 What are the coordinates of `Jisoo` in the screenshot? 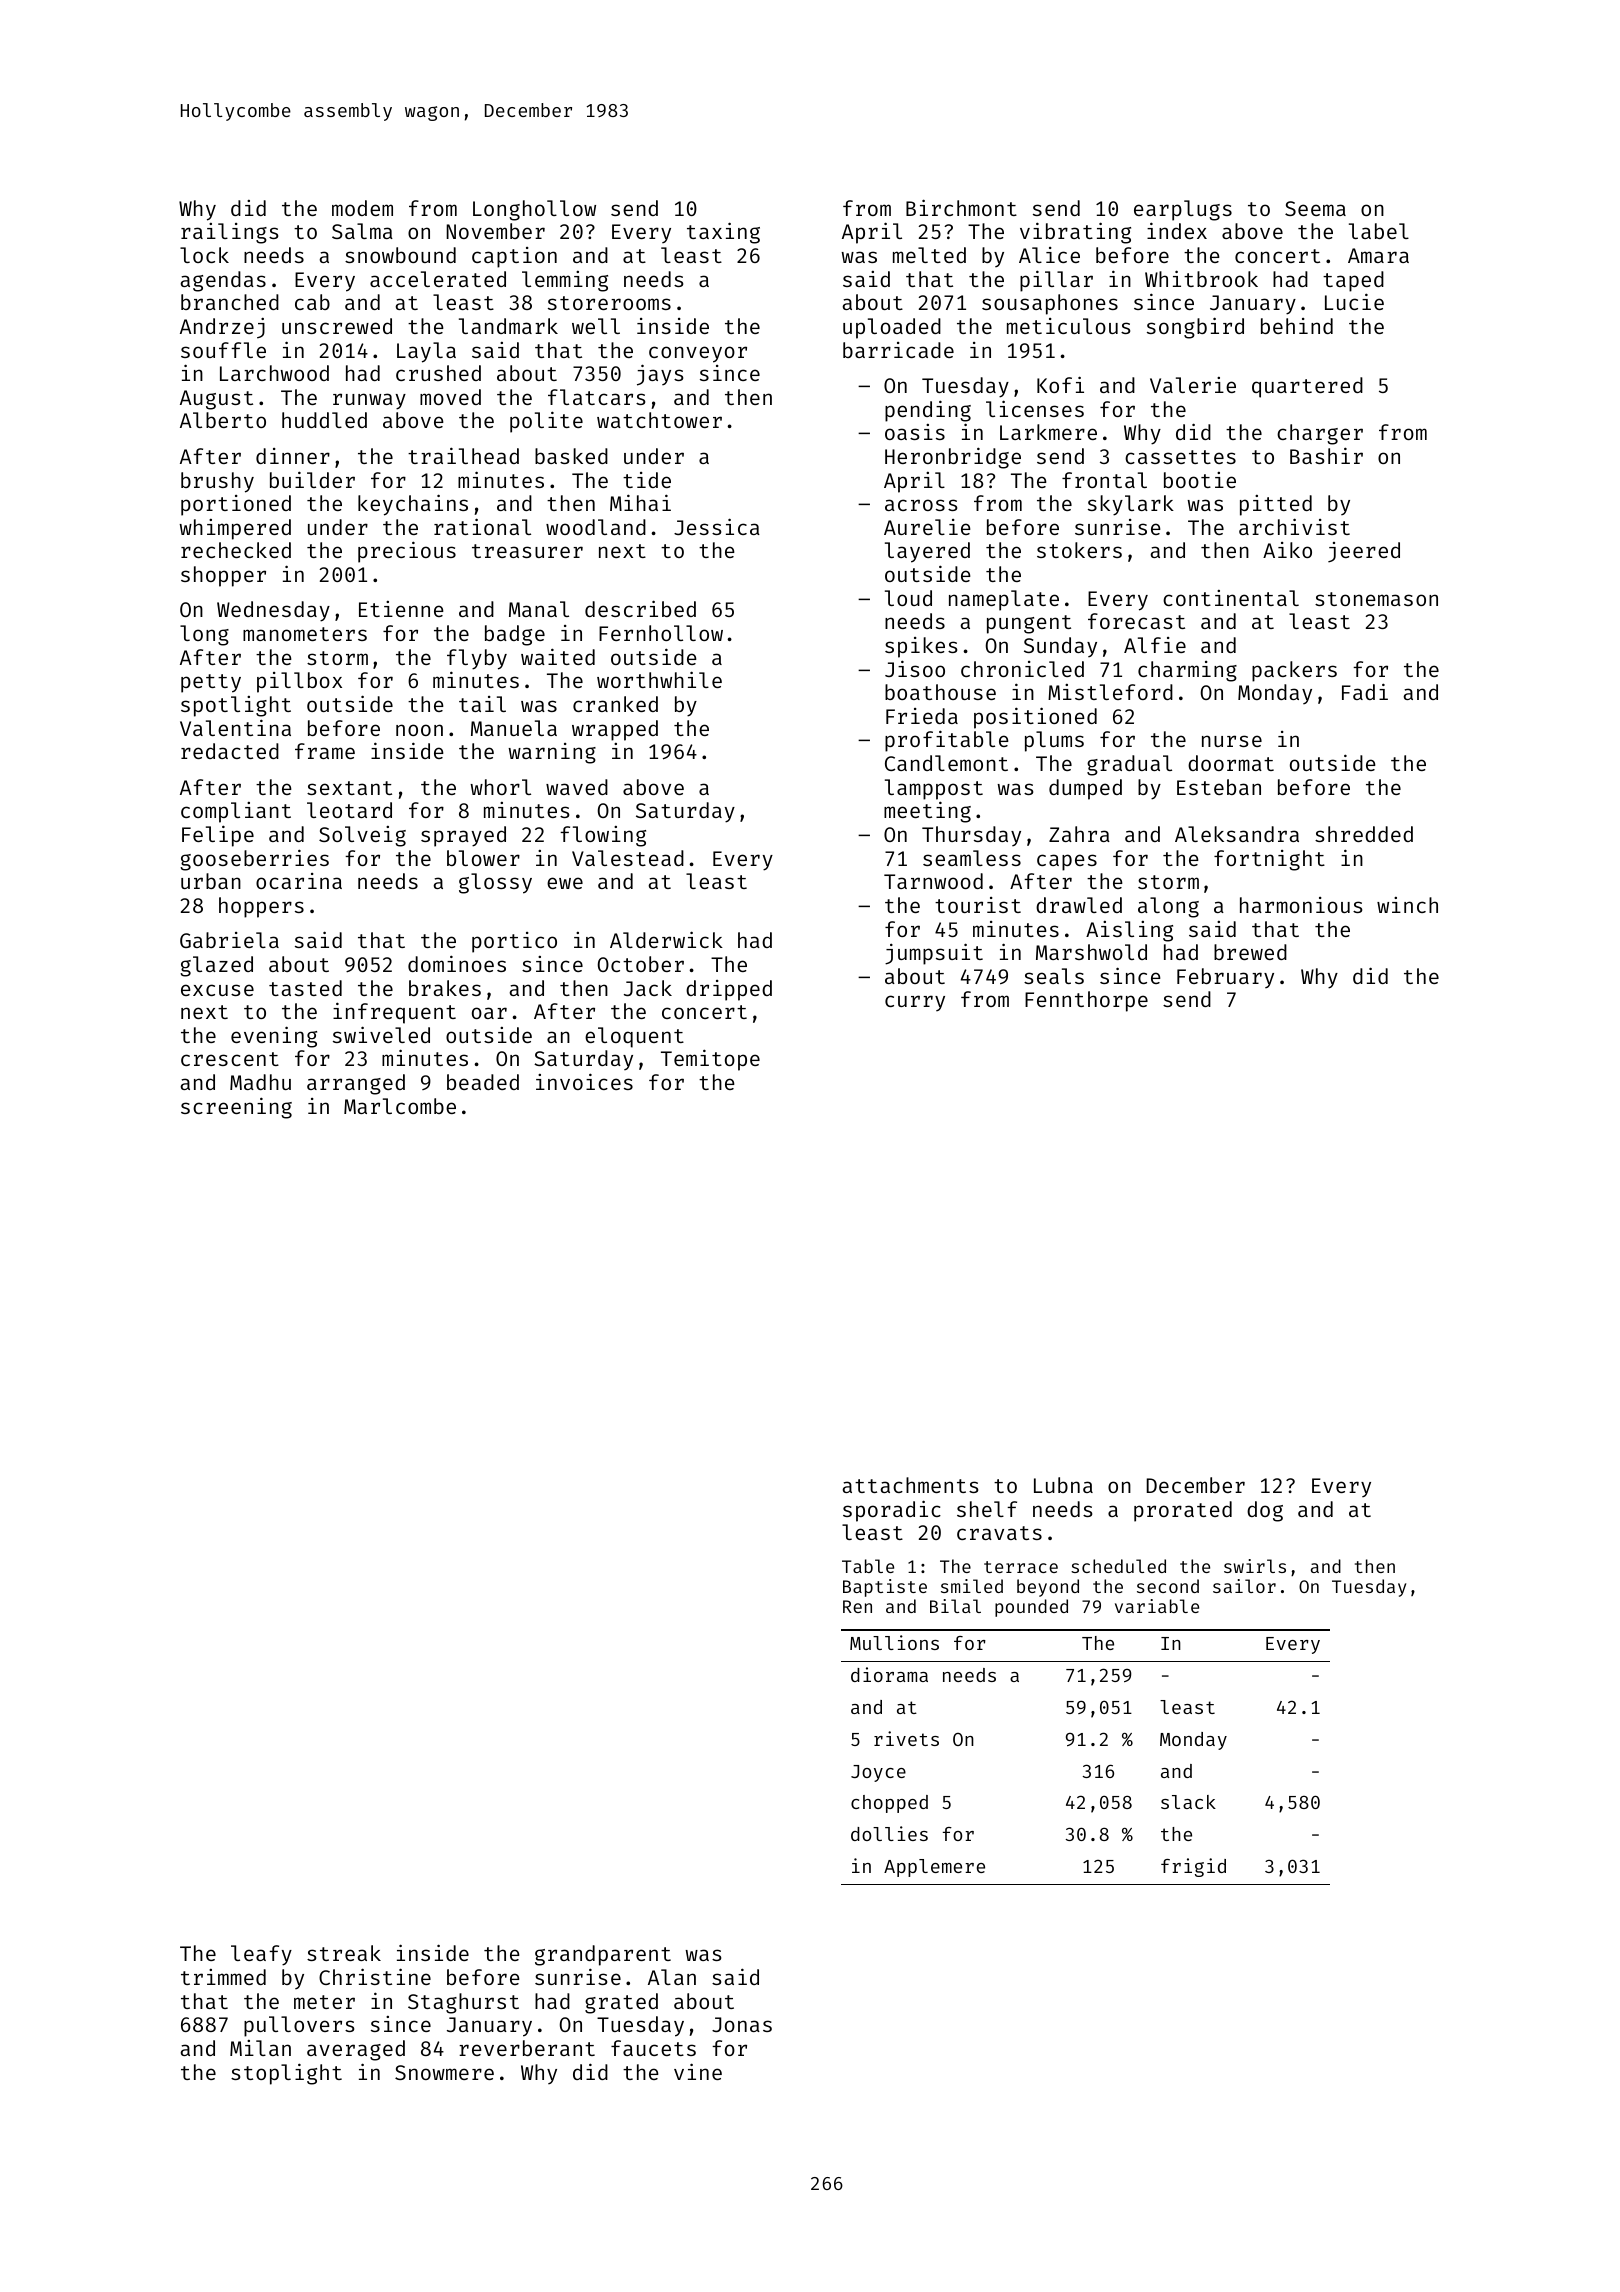 It's located at (915, 668).
